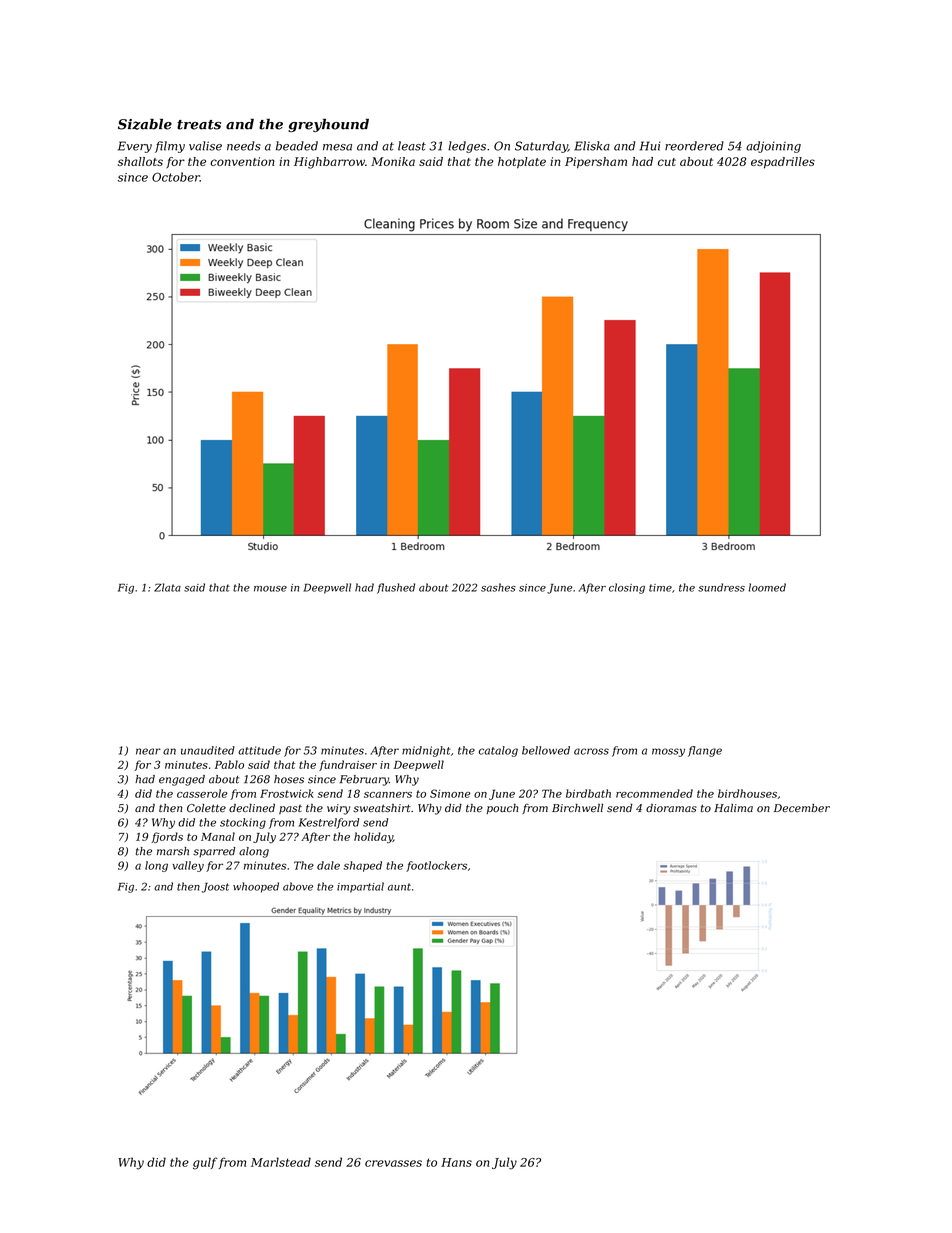  Describe the element at coordinates (783, 163) in the screenshot. I see `espadrilles` at that location.
